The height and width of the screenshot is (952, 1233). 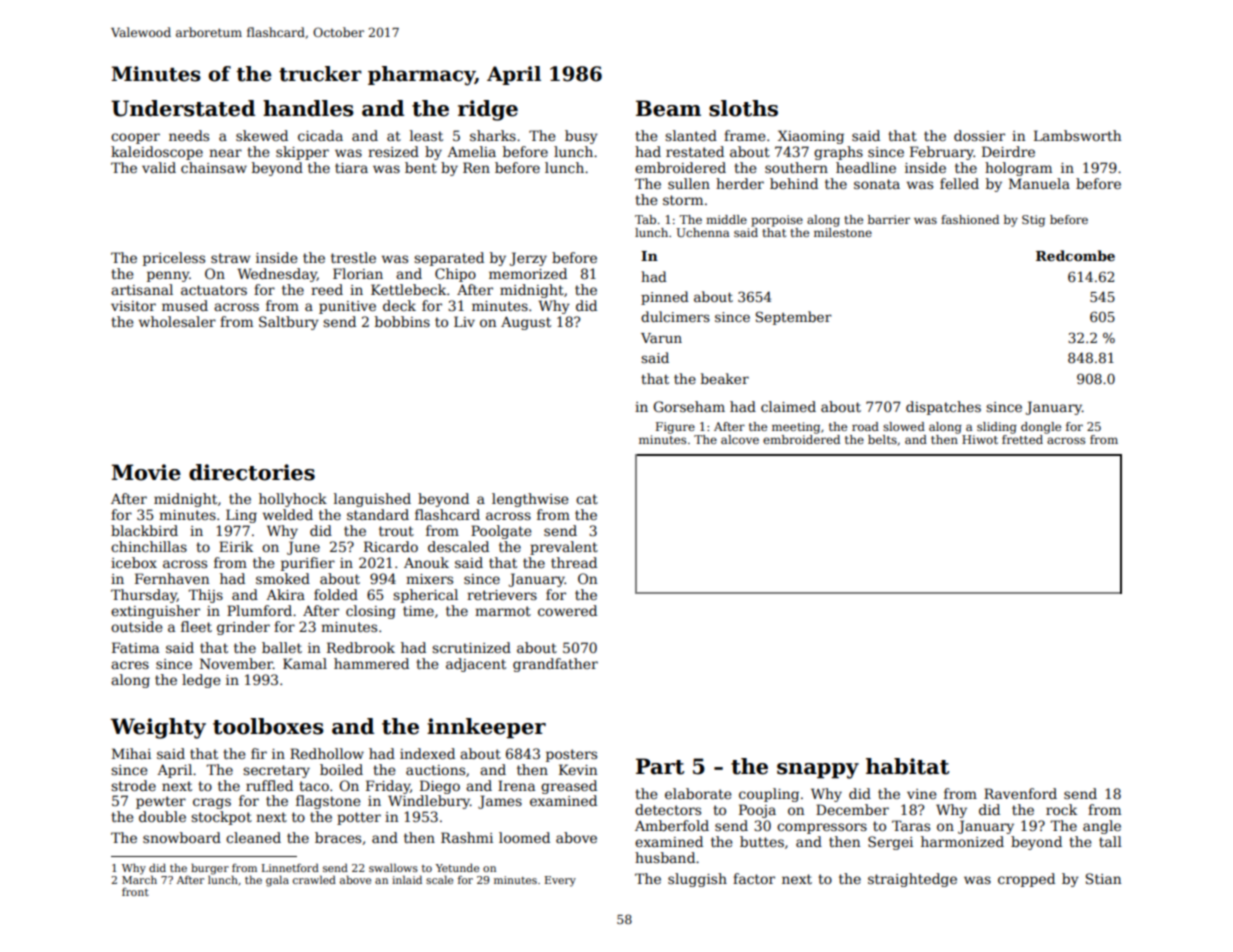 I want to click on front, so click(x=135, y=892).
